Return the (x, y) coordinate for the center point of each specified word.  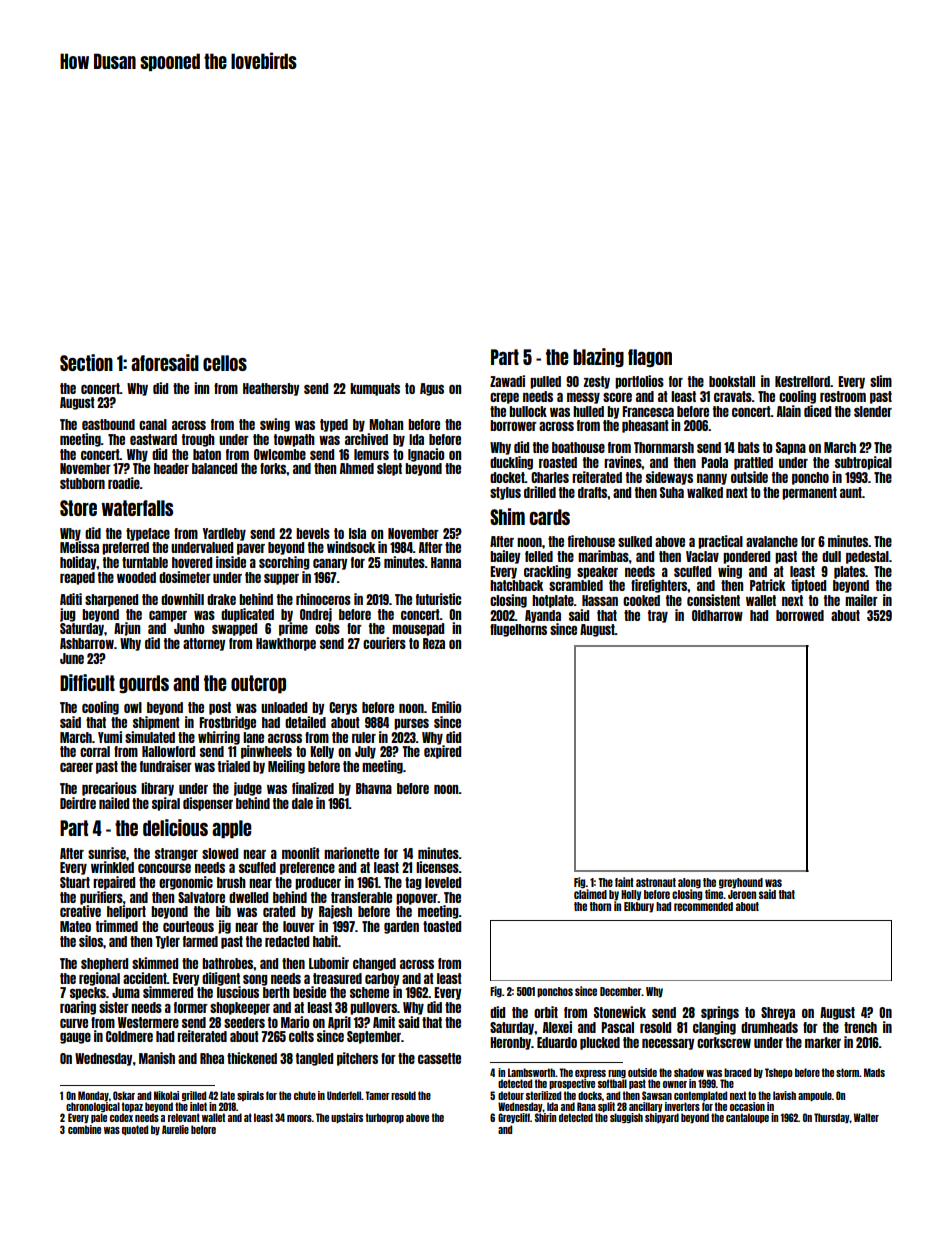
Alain (789, 411)
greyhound (741, 883)
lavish (784, 1095)
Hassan (600, 600)
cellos (225, 363)
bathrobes (228, 963)
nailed (114, 803)
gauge (75, 1038)
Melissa (79, 547)
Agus (432, 389)
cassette (439, 1058)
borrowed (800, 615)
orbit (546, 1012)
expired (442, 752)
